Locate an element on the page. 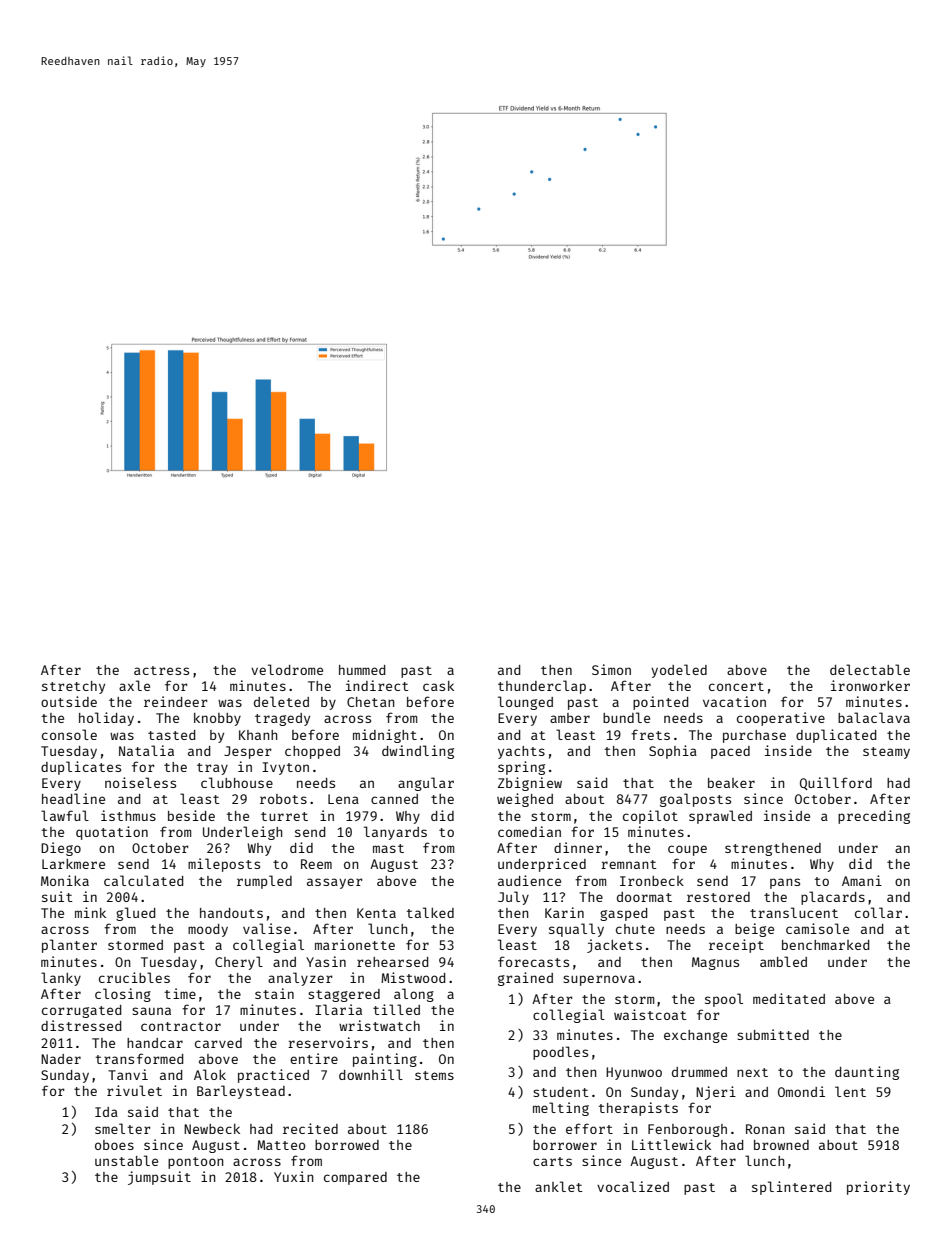 The height and width of the page is (1233, 952). frets is located at coordinates (650, 734).
